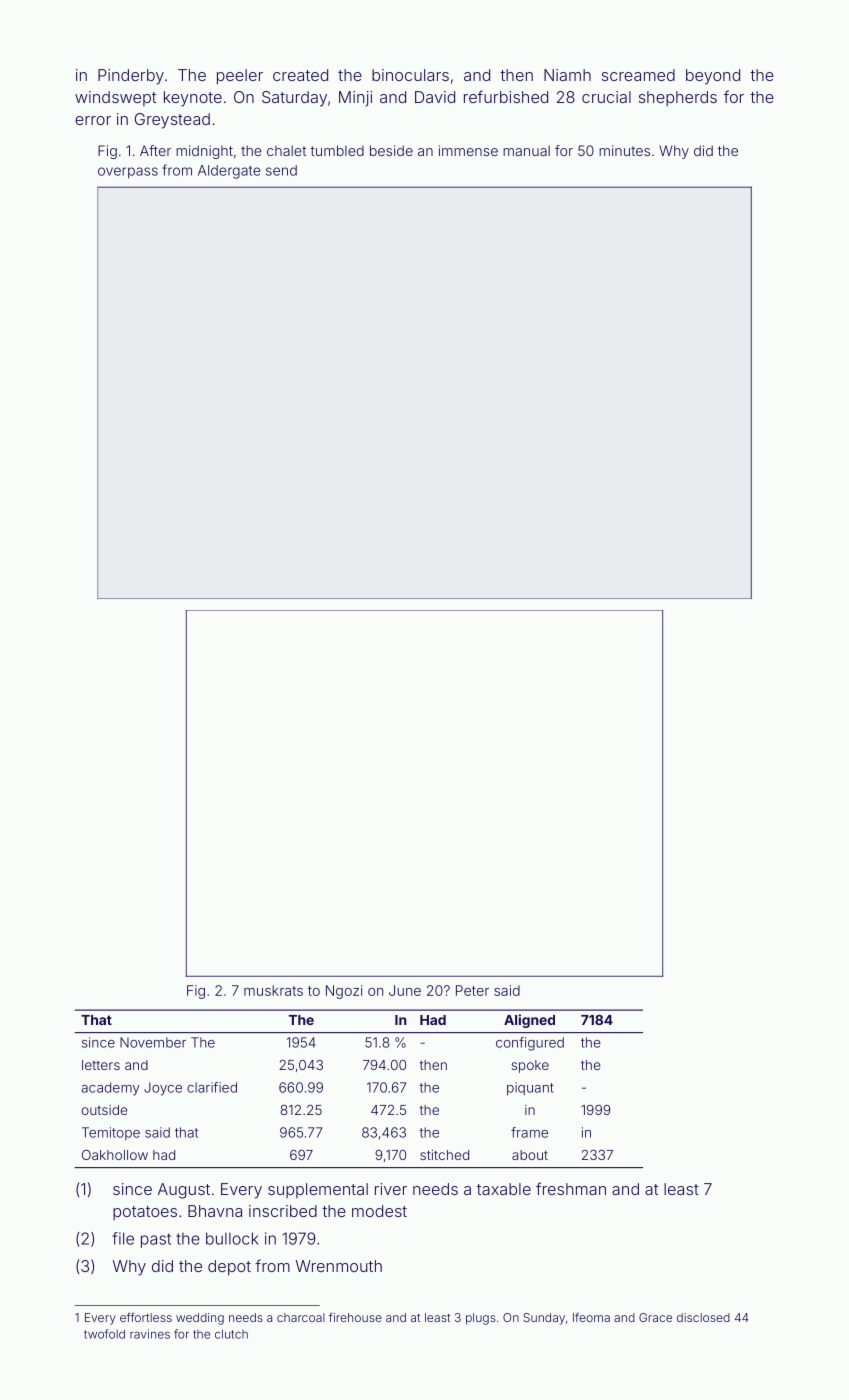  I want to click on ravines, so click(150, 1334).
